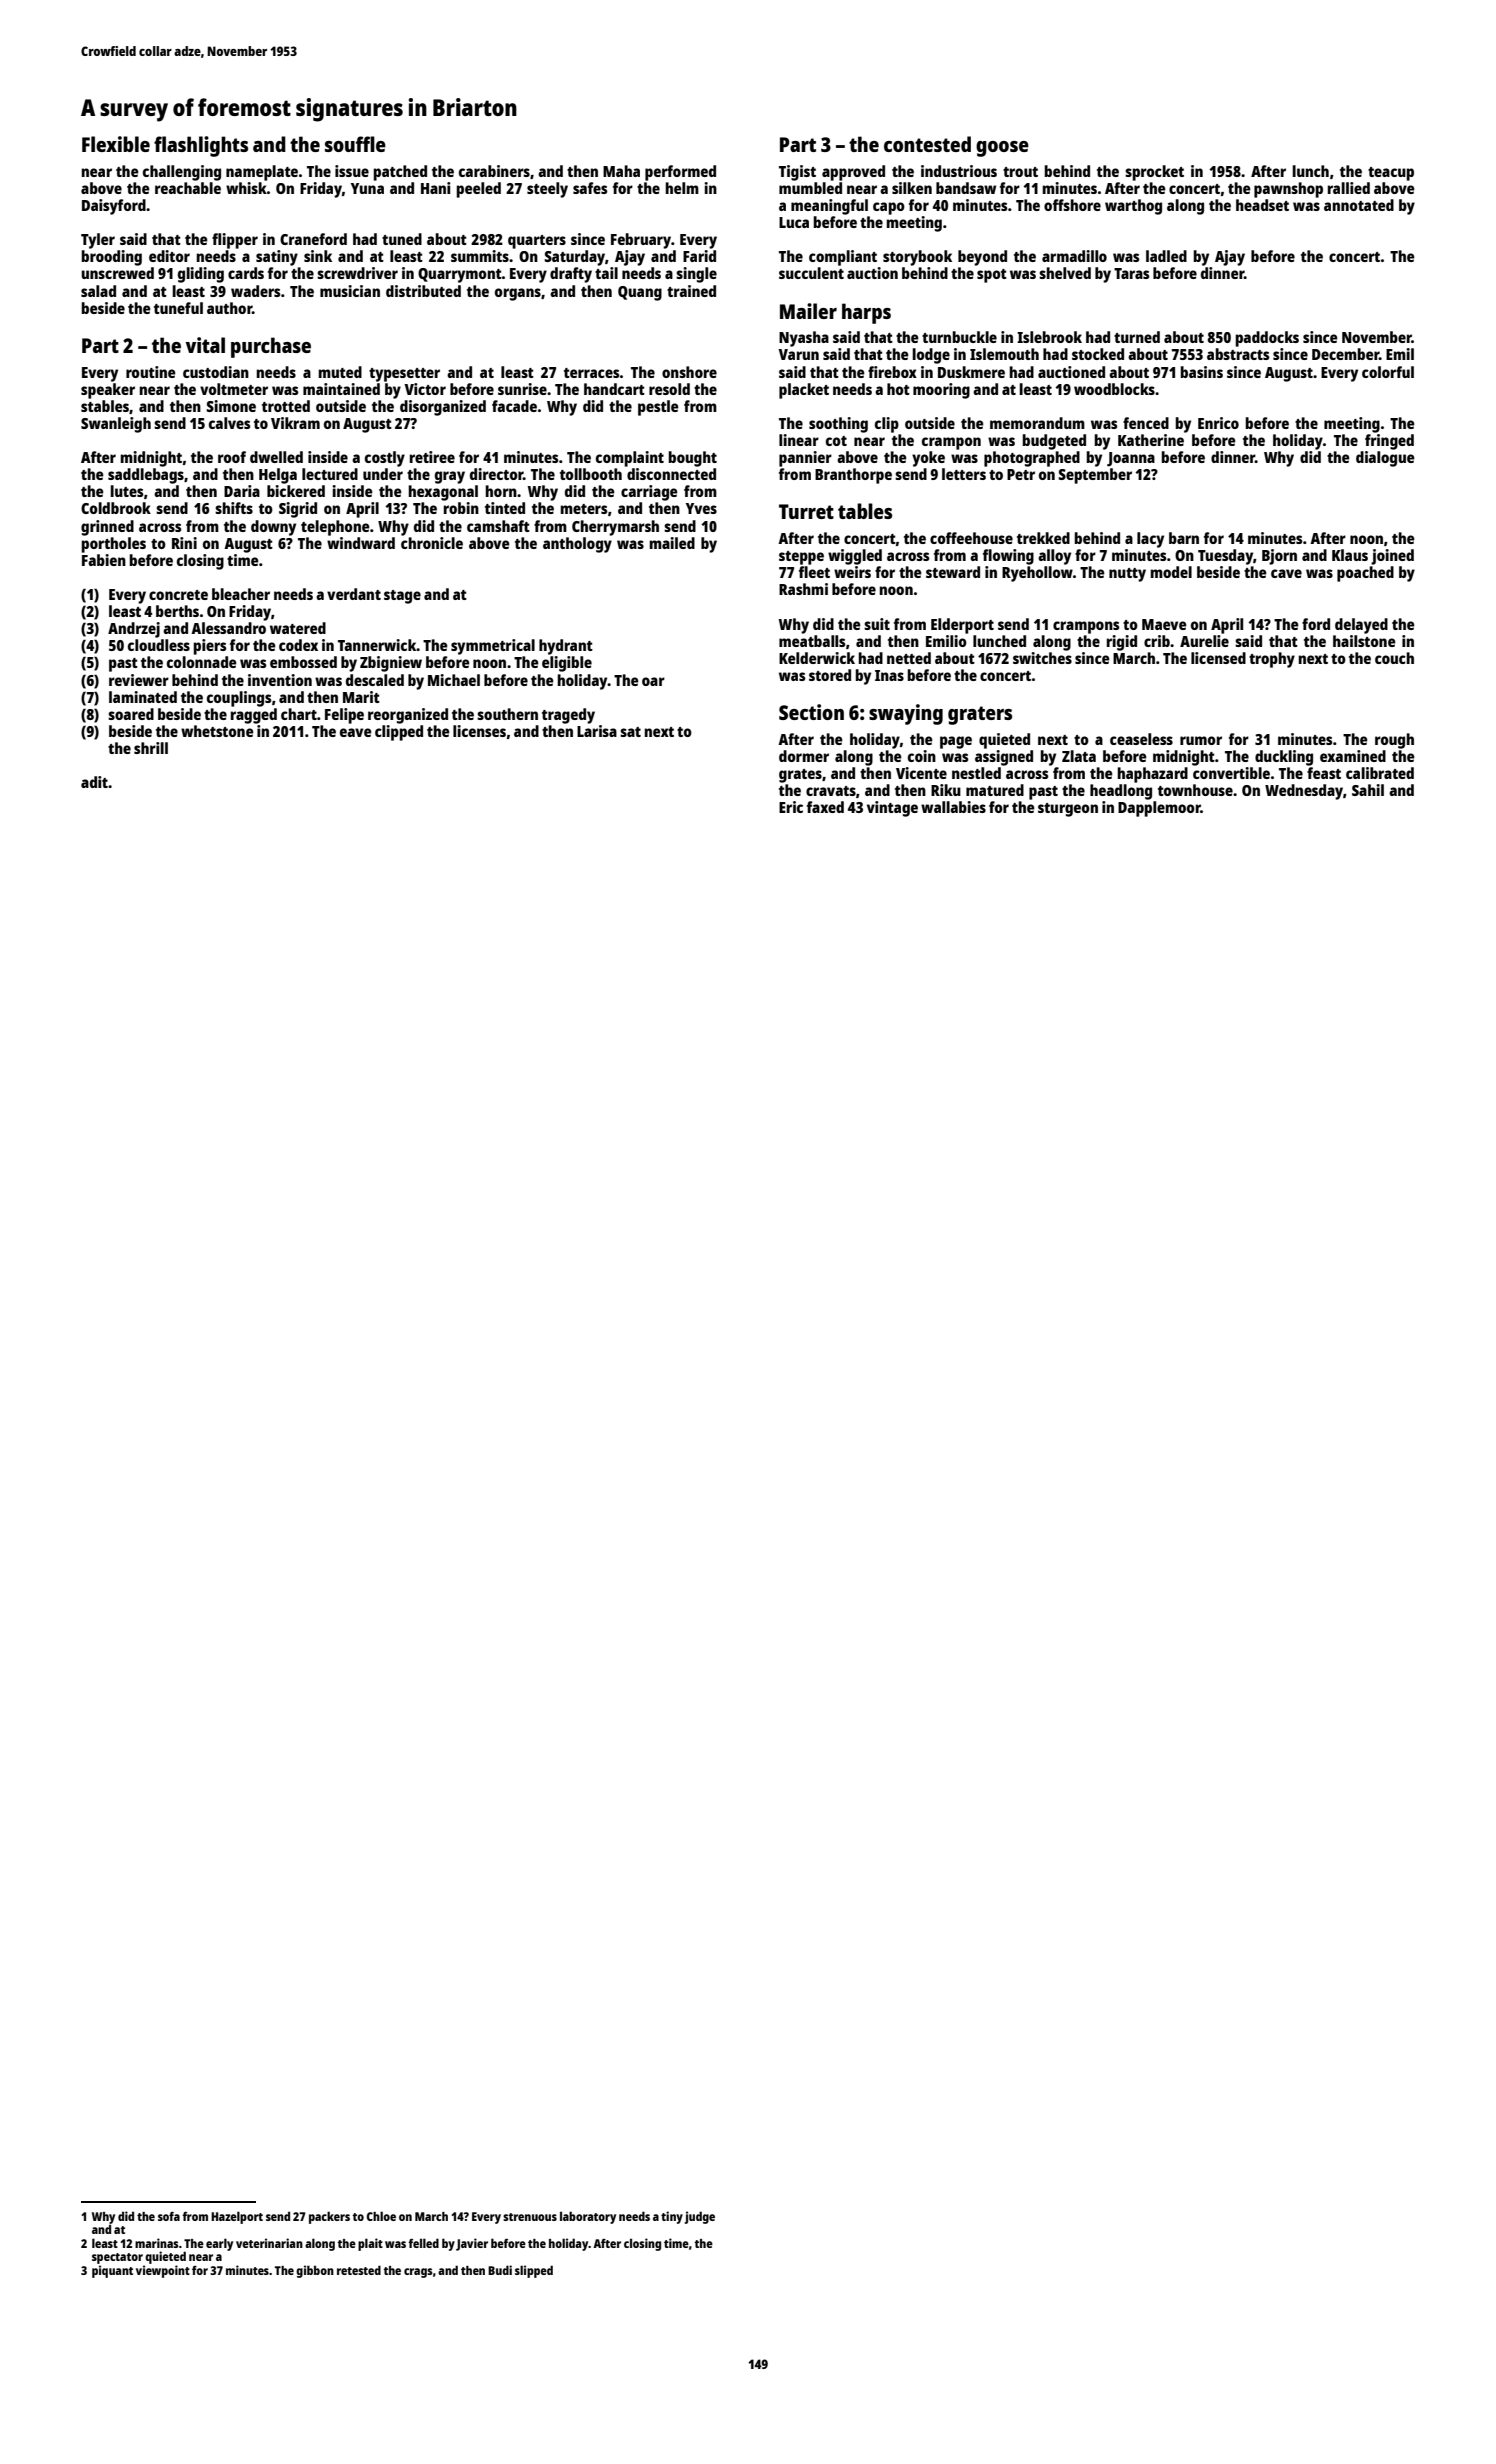 The image size is (1496, 2464). I want to click on performed, so click(680, 173).
